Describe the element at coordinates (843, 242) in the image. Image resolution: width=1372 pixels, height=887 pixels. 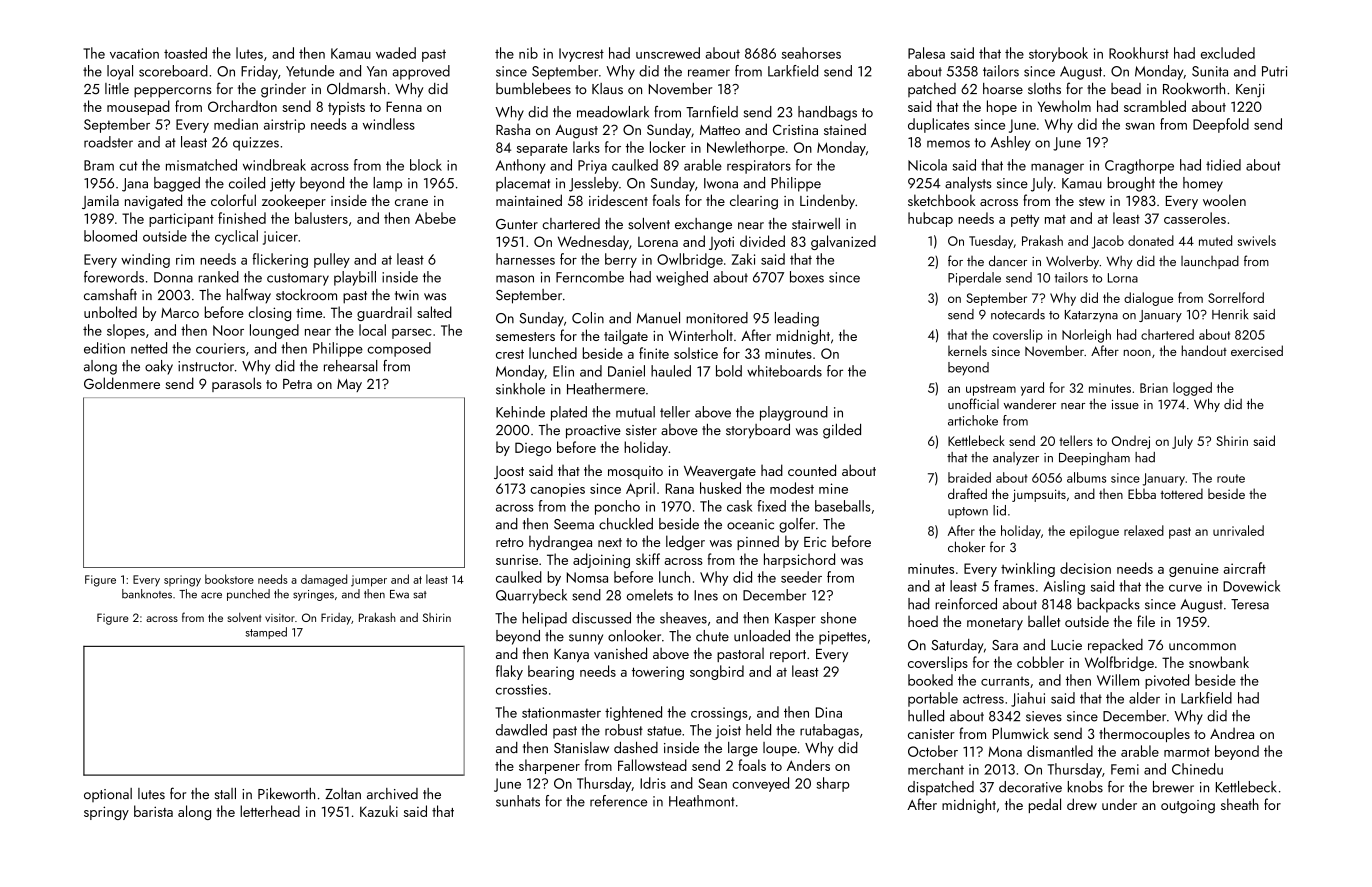
I see `galvanized` at that location.
